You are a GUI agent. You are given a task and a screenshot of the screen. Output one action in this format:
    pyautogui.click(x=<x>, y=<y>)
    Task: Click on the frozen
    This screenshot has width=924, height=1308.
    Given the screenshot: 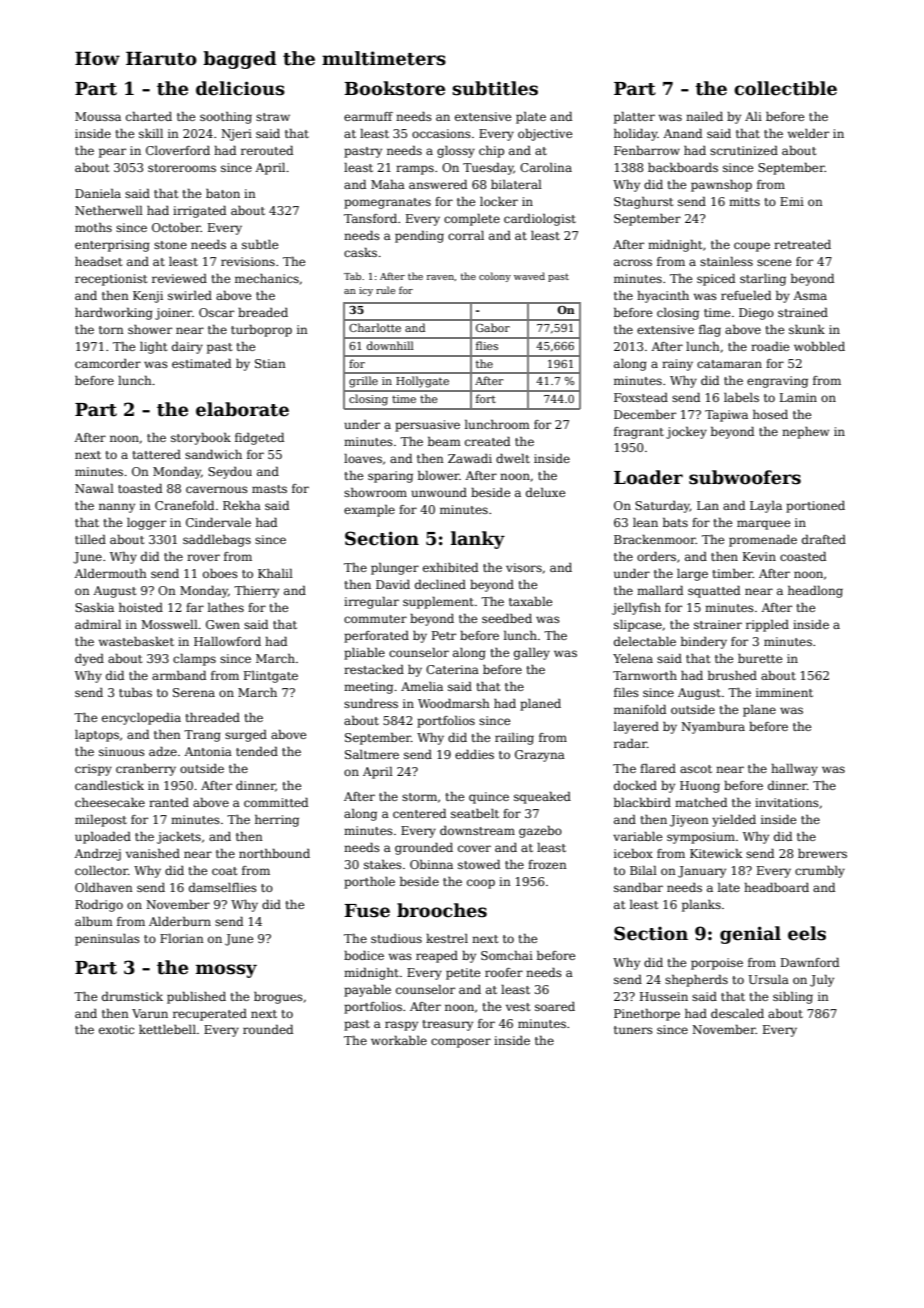 What is the action you would take?
    pyautogui.click(x=547, y=864)
